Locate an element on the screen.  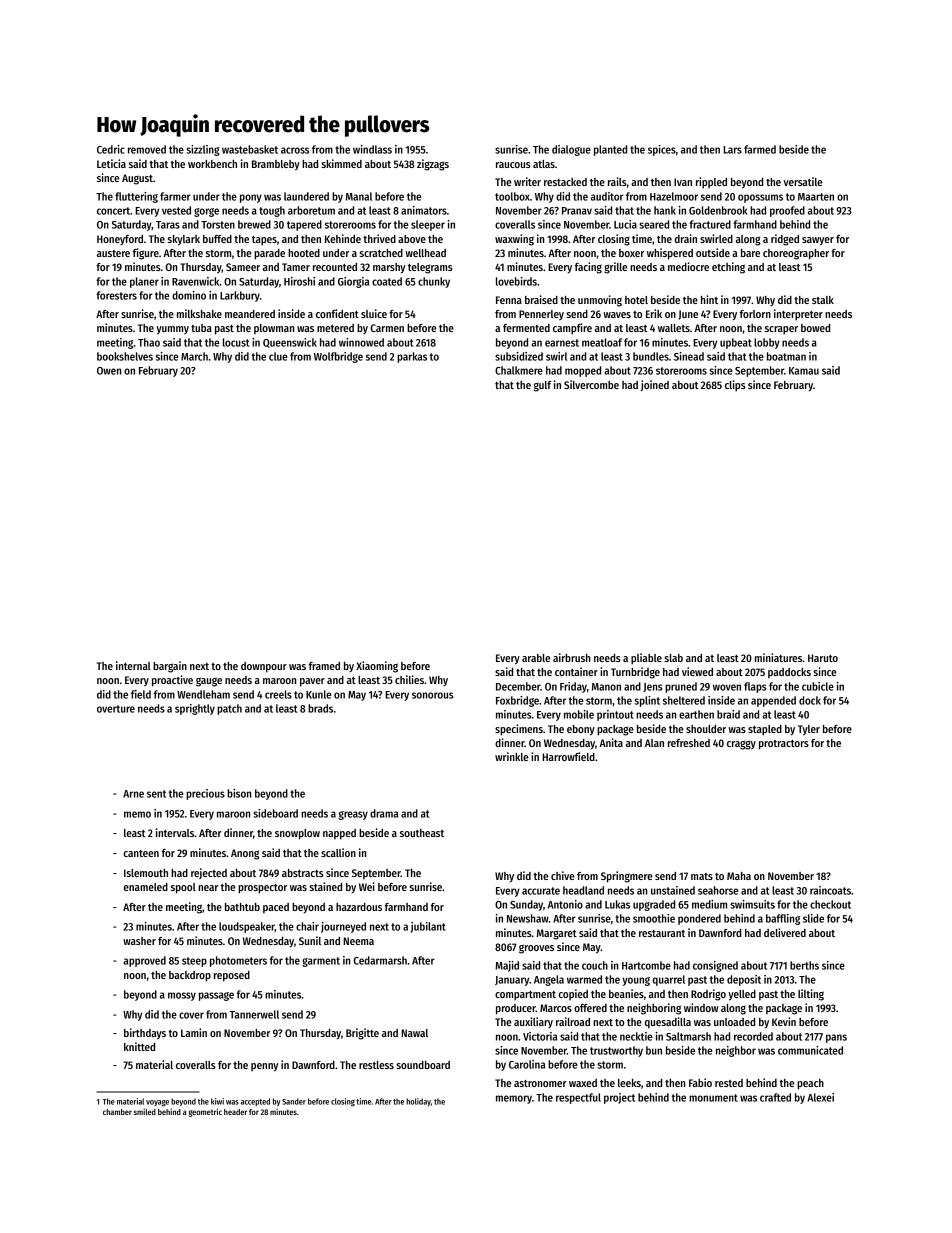
internal is located at coordinates (133, 665).
